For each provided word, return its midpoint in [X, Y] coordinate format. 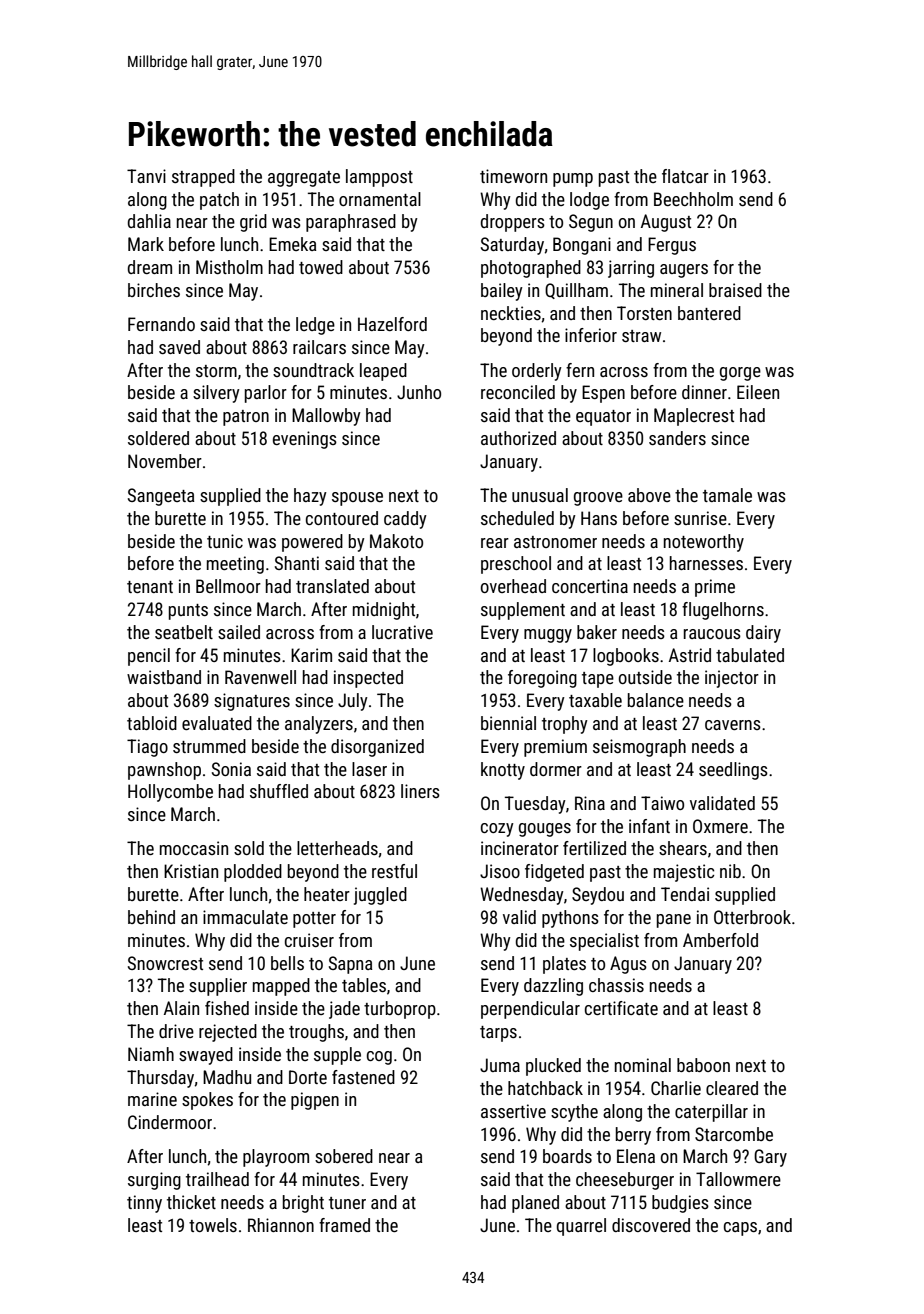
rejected [228, 1033]
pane [674, 921]
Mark [146, 244]
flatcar [685, 176]
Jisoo [500, 871]
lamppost [379, 178]
